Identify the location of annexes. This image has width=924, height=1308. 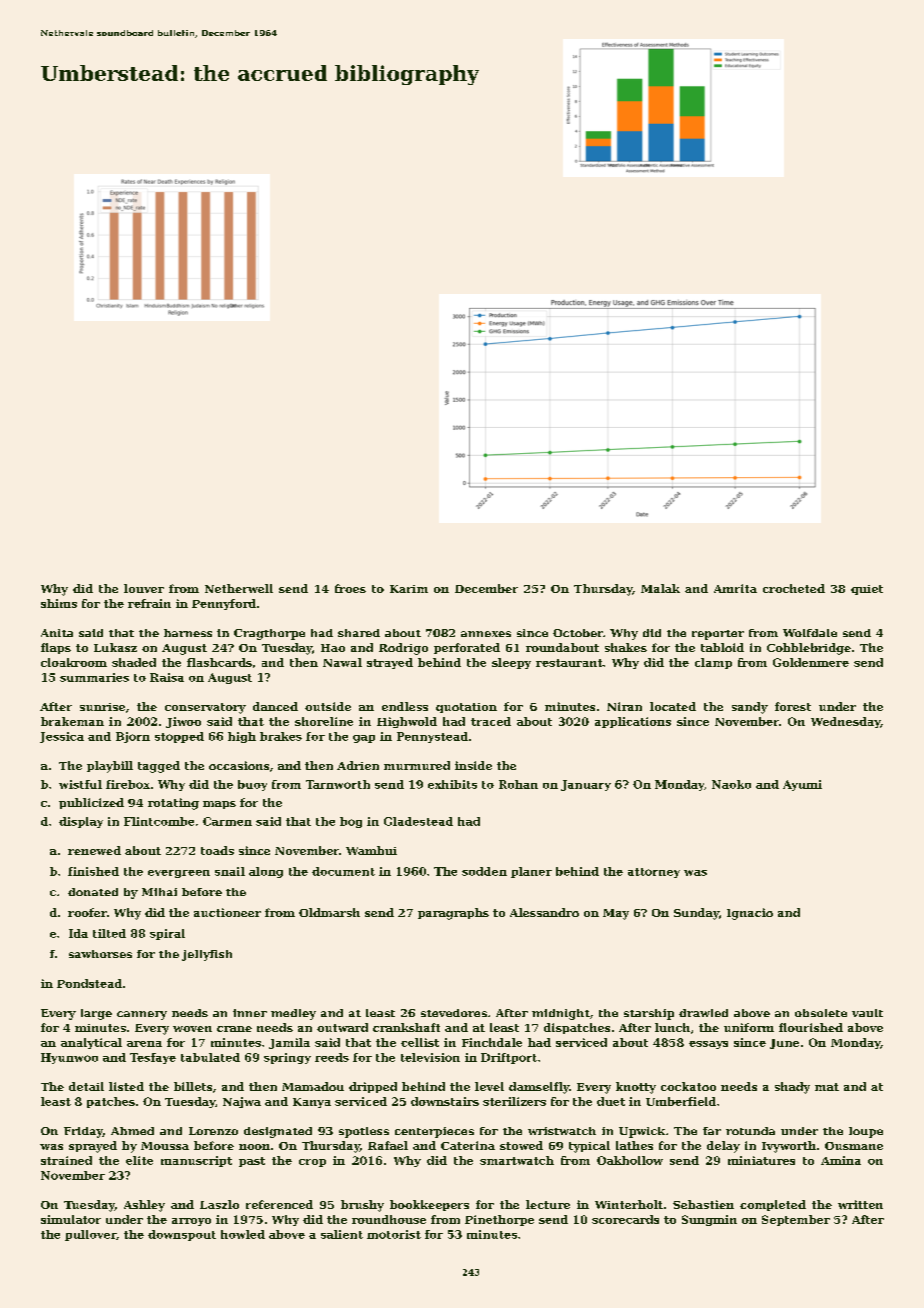
(486, 634).
